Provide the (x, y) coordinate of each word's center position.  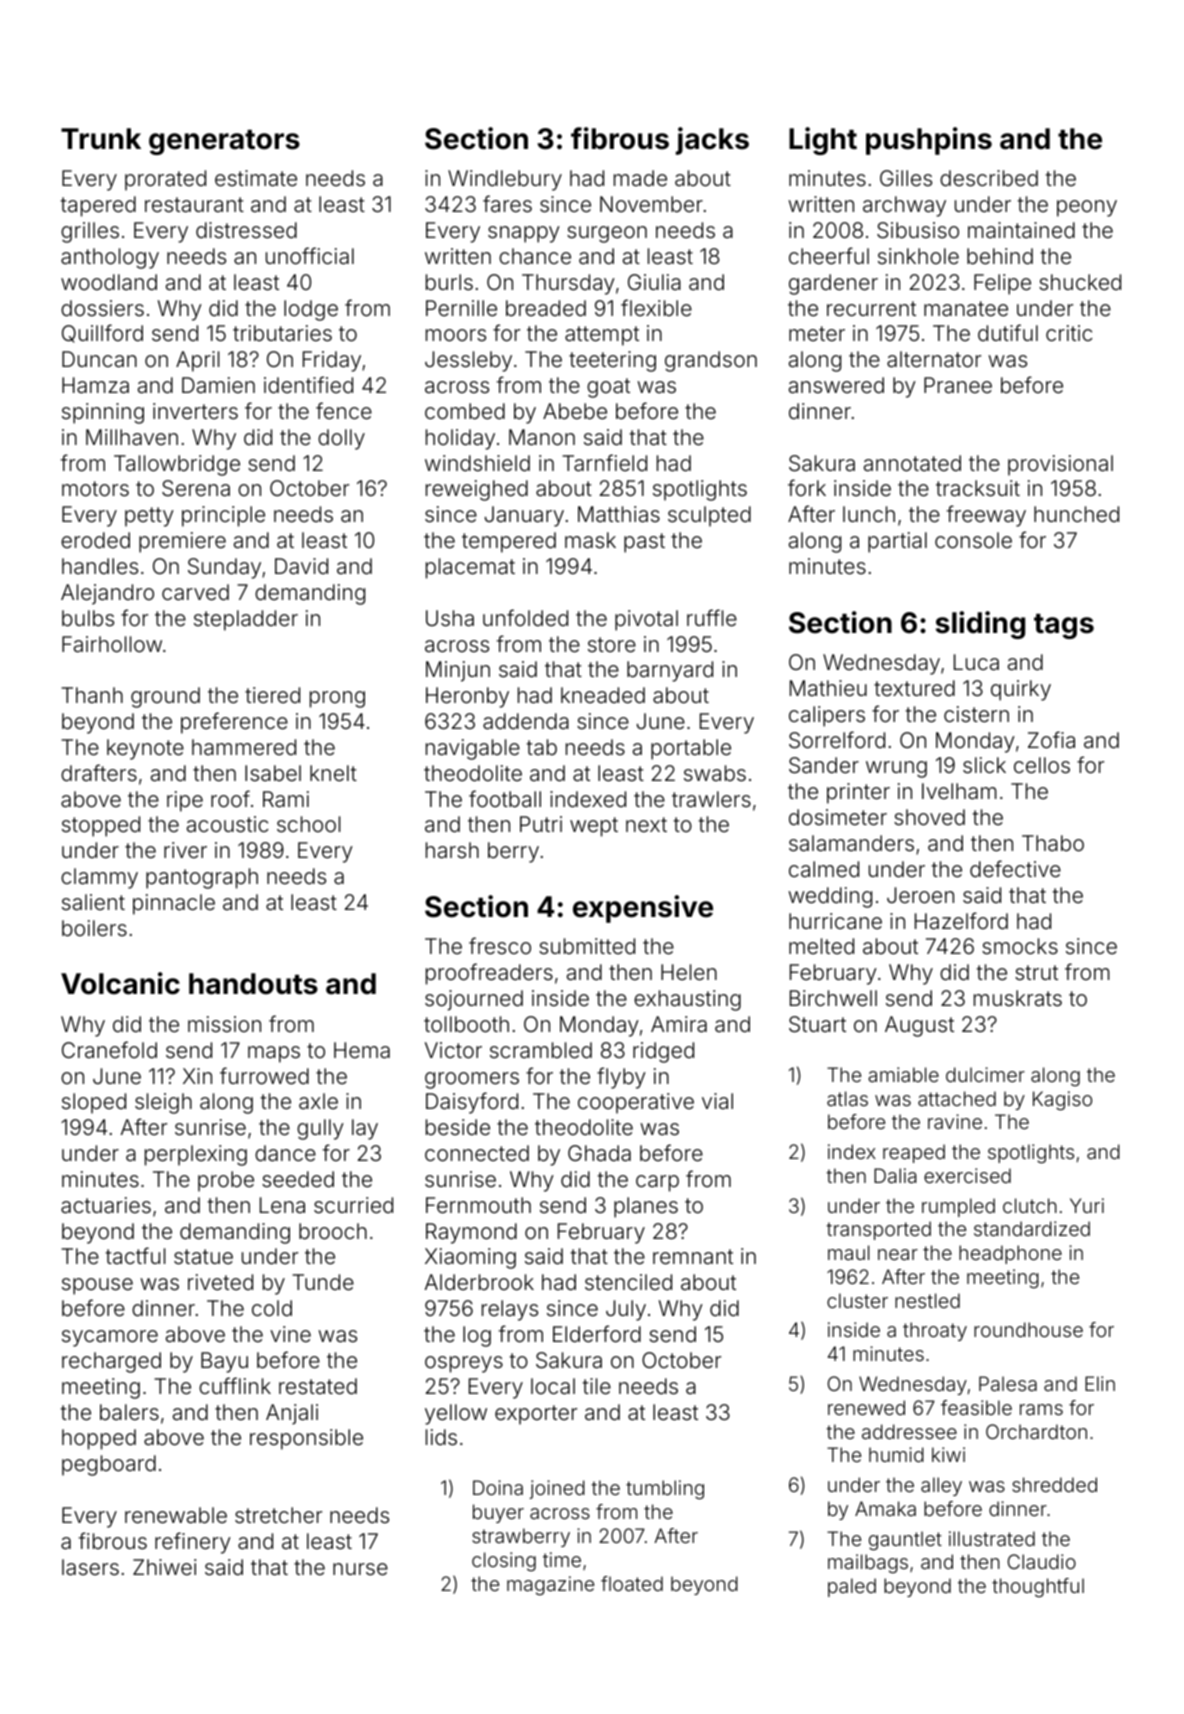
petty (149, 517)
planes (646, 1207)
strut (1036, 973)
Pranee (958, 385)
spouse (97, 1286)
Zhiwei (164, 1567)
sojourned (474, 1000)
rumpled (958, 1207)
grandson (711, 361)
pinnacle (174, 904)
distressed (246, 230)
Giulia (654, 282)
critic (1069, 333)
